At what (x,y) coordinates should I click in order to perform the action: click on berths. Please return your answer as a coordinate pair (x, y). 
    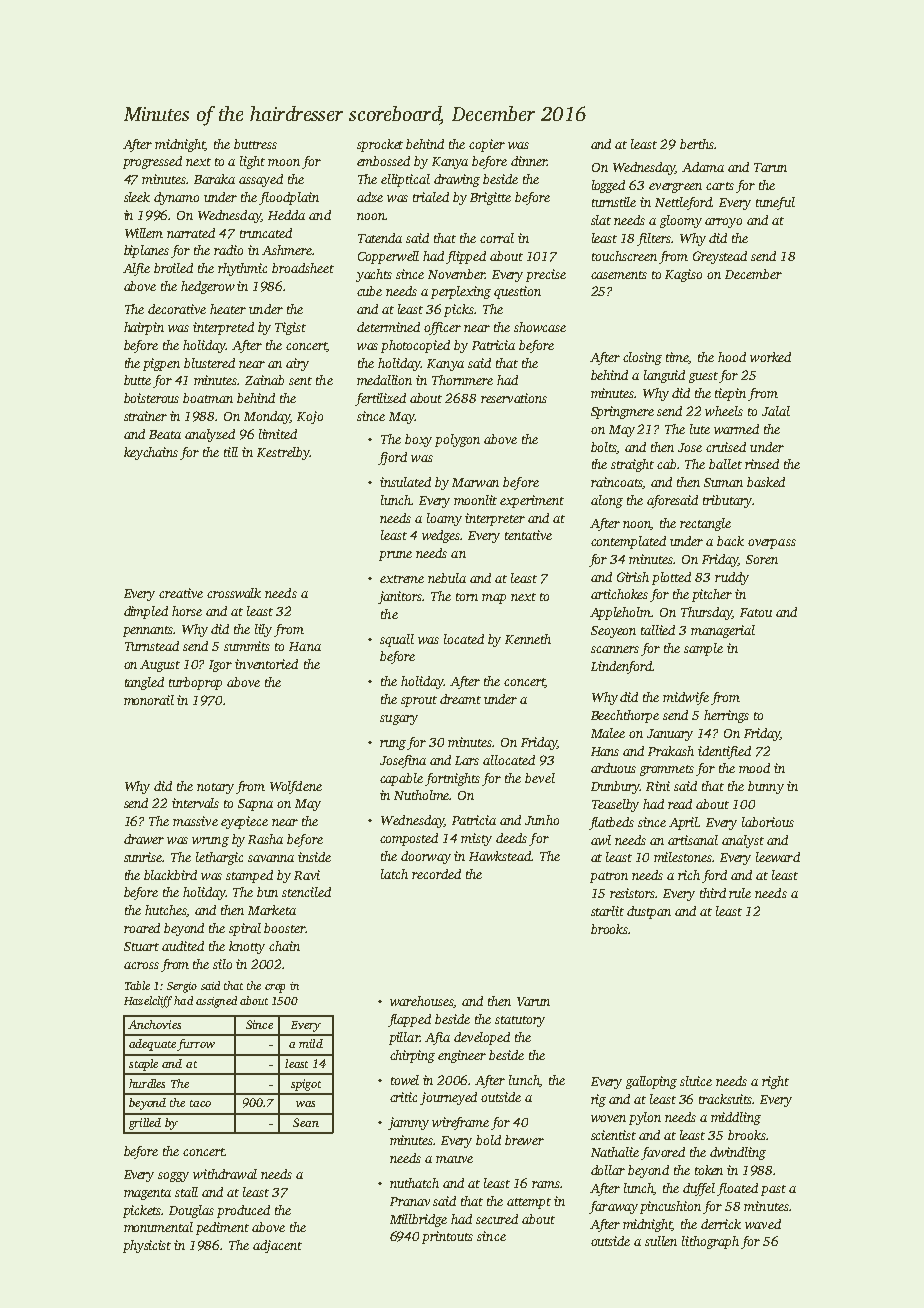
    Looking at the image, I should click on (697, 144).
